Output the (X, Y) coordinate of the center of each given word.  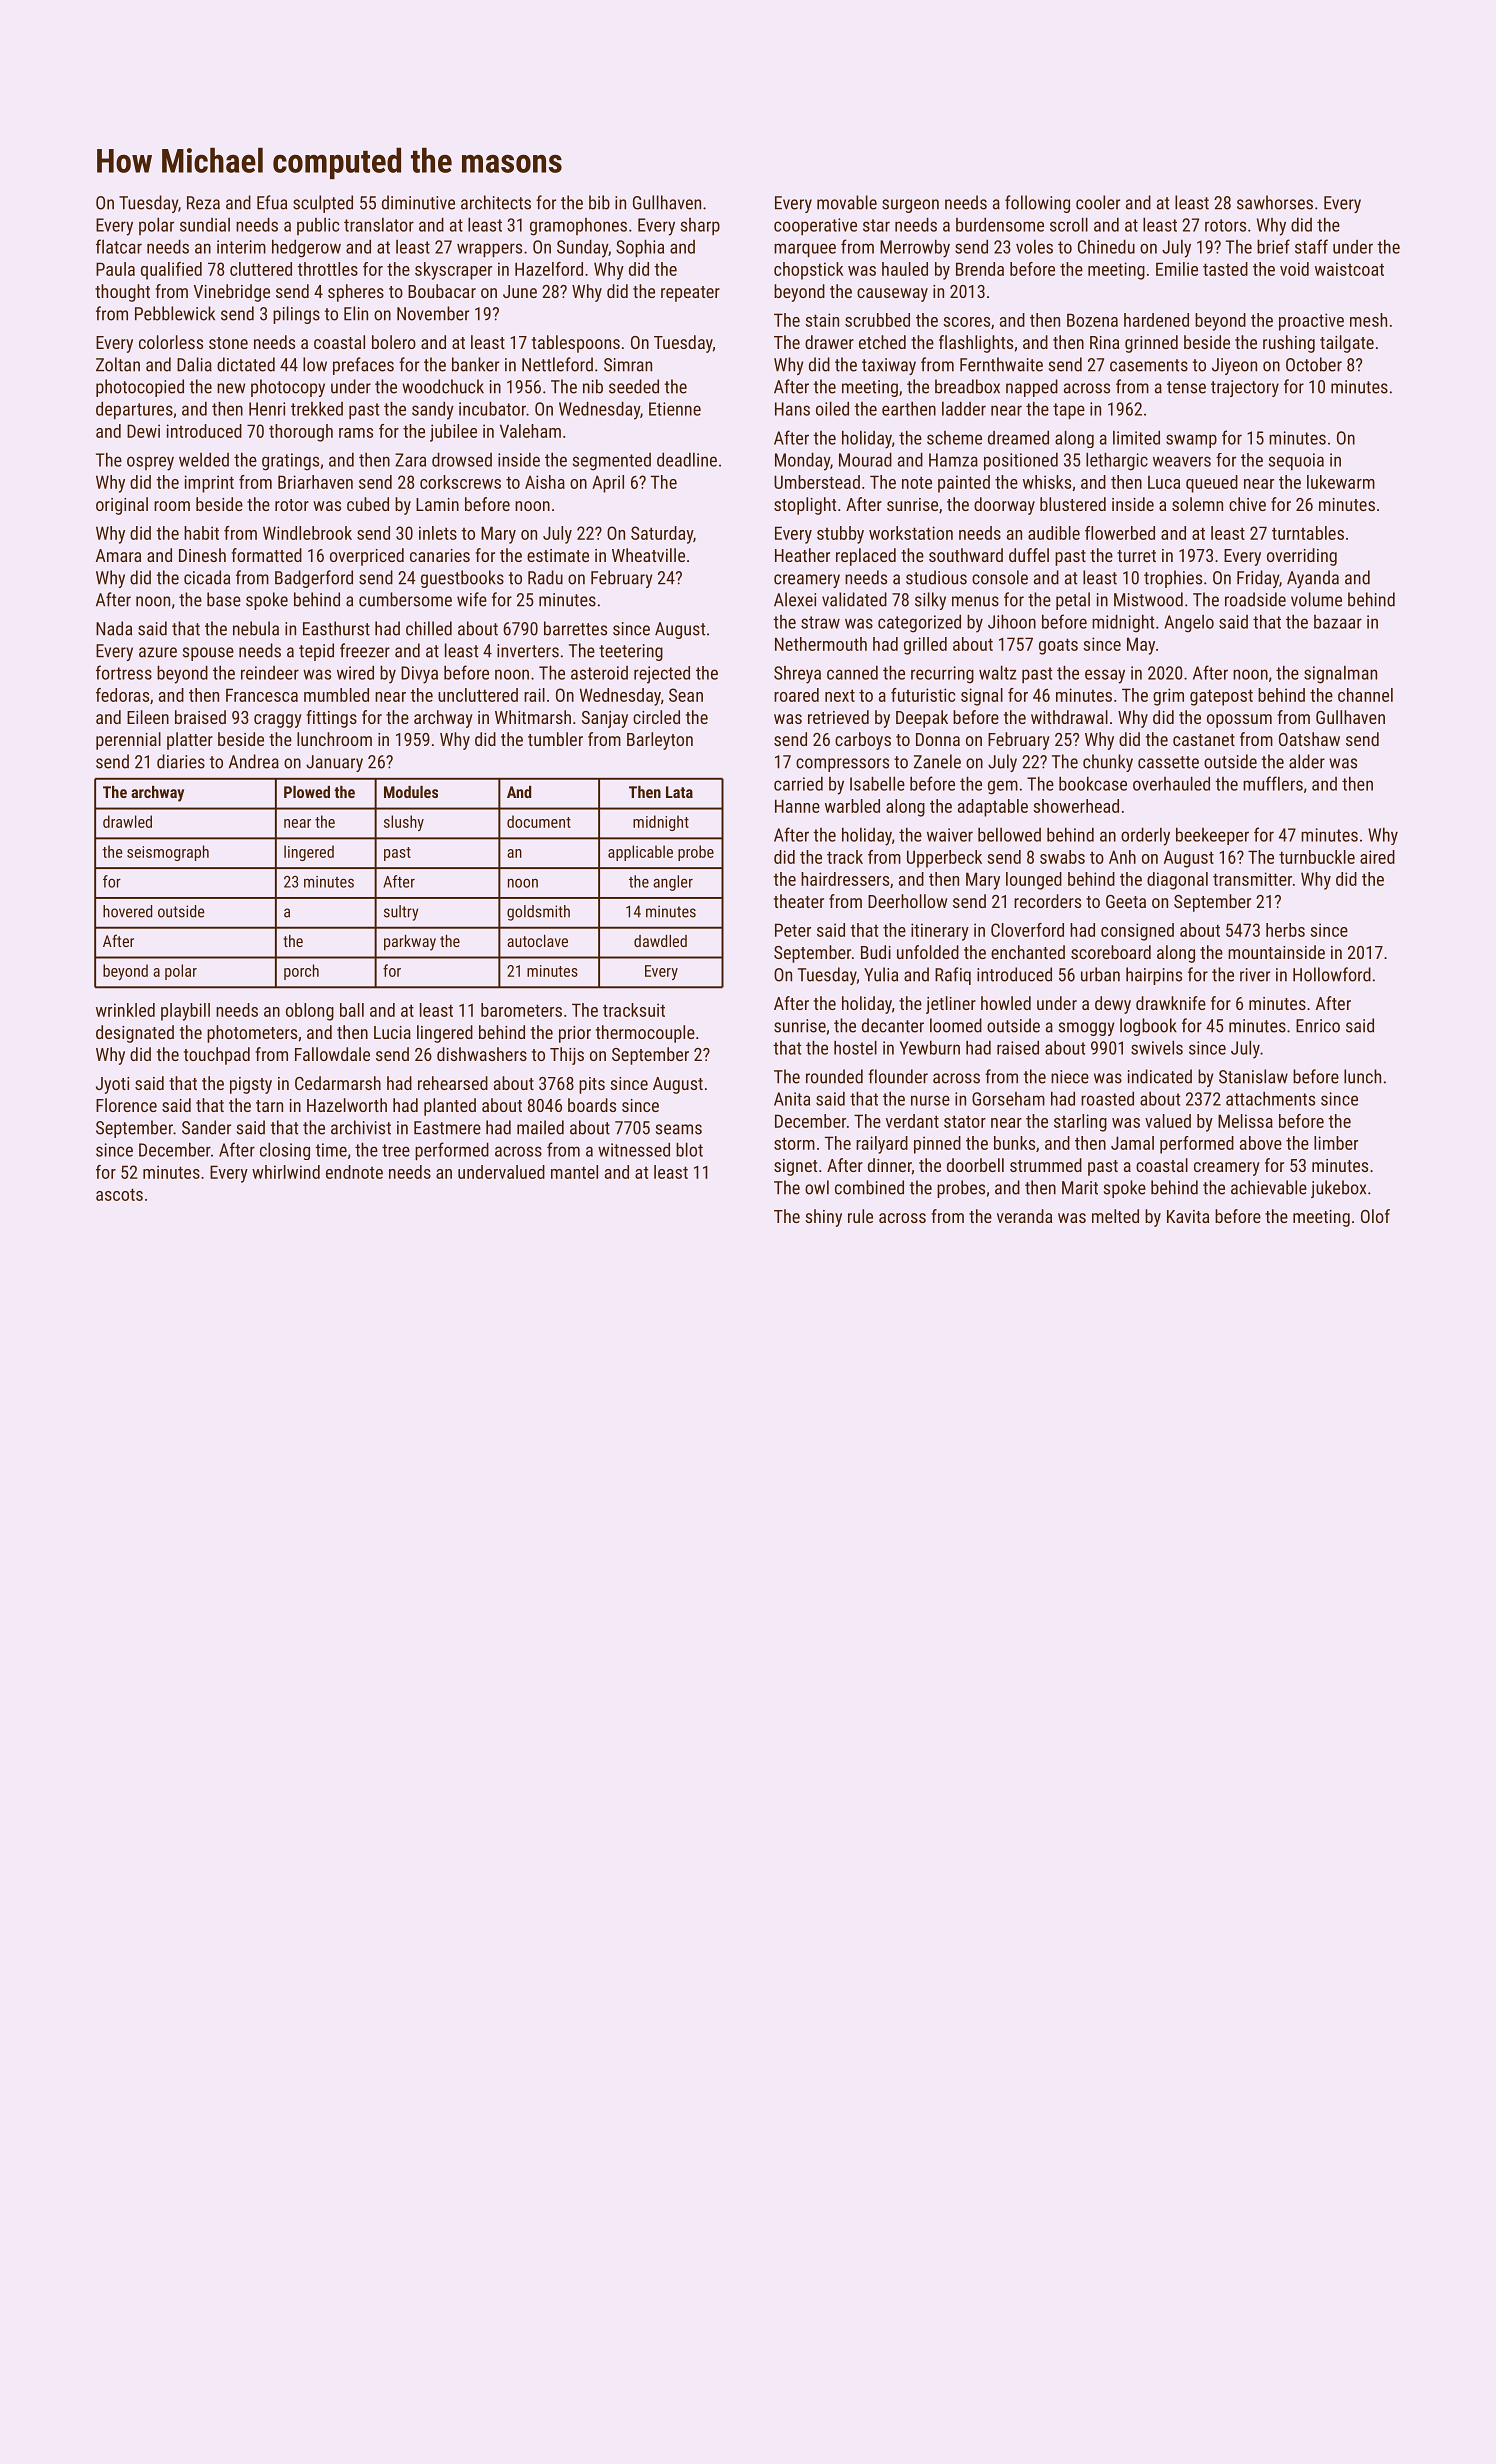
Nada (114, 628)
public (318, 226)
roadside (1255, 599)
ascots (119, 1194)
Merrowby (915, 249)
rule (860, 1216)
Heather (802, 555)
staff (1311, 246)
